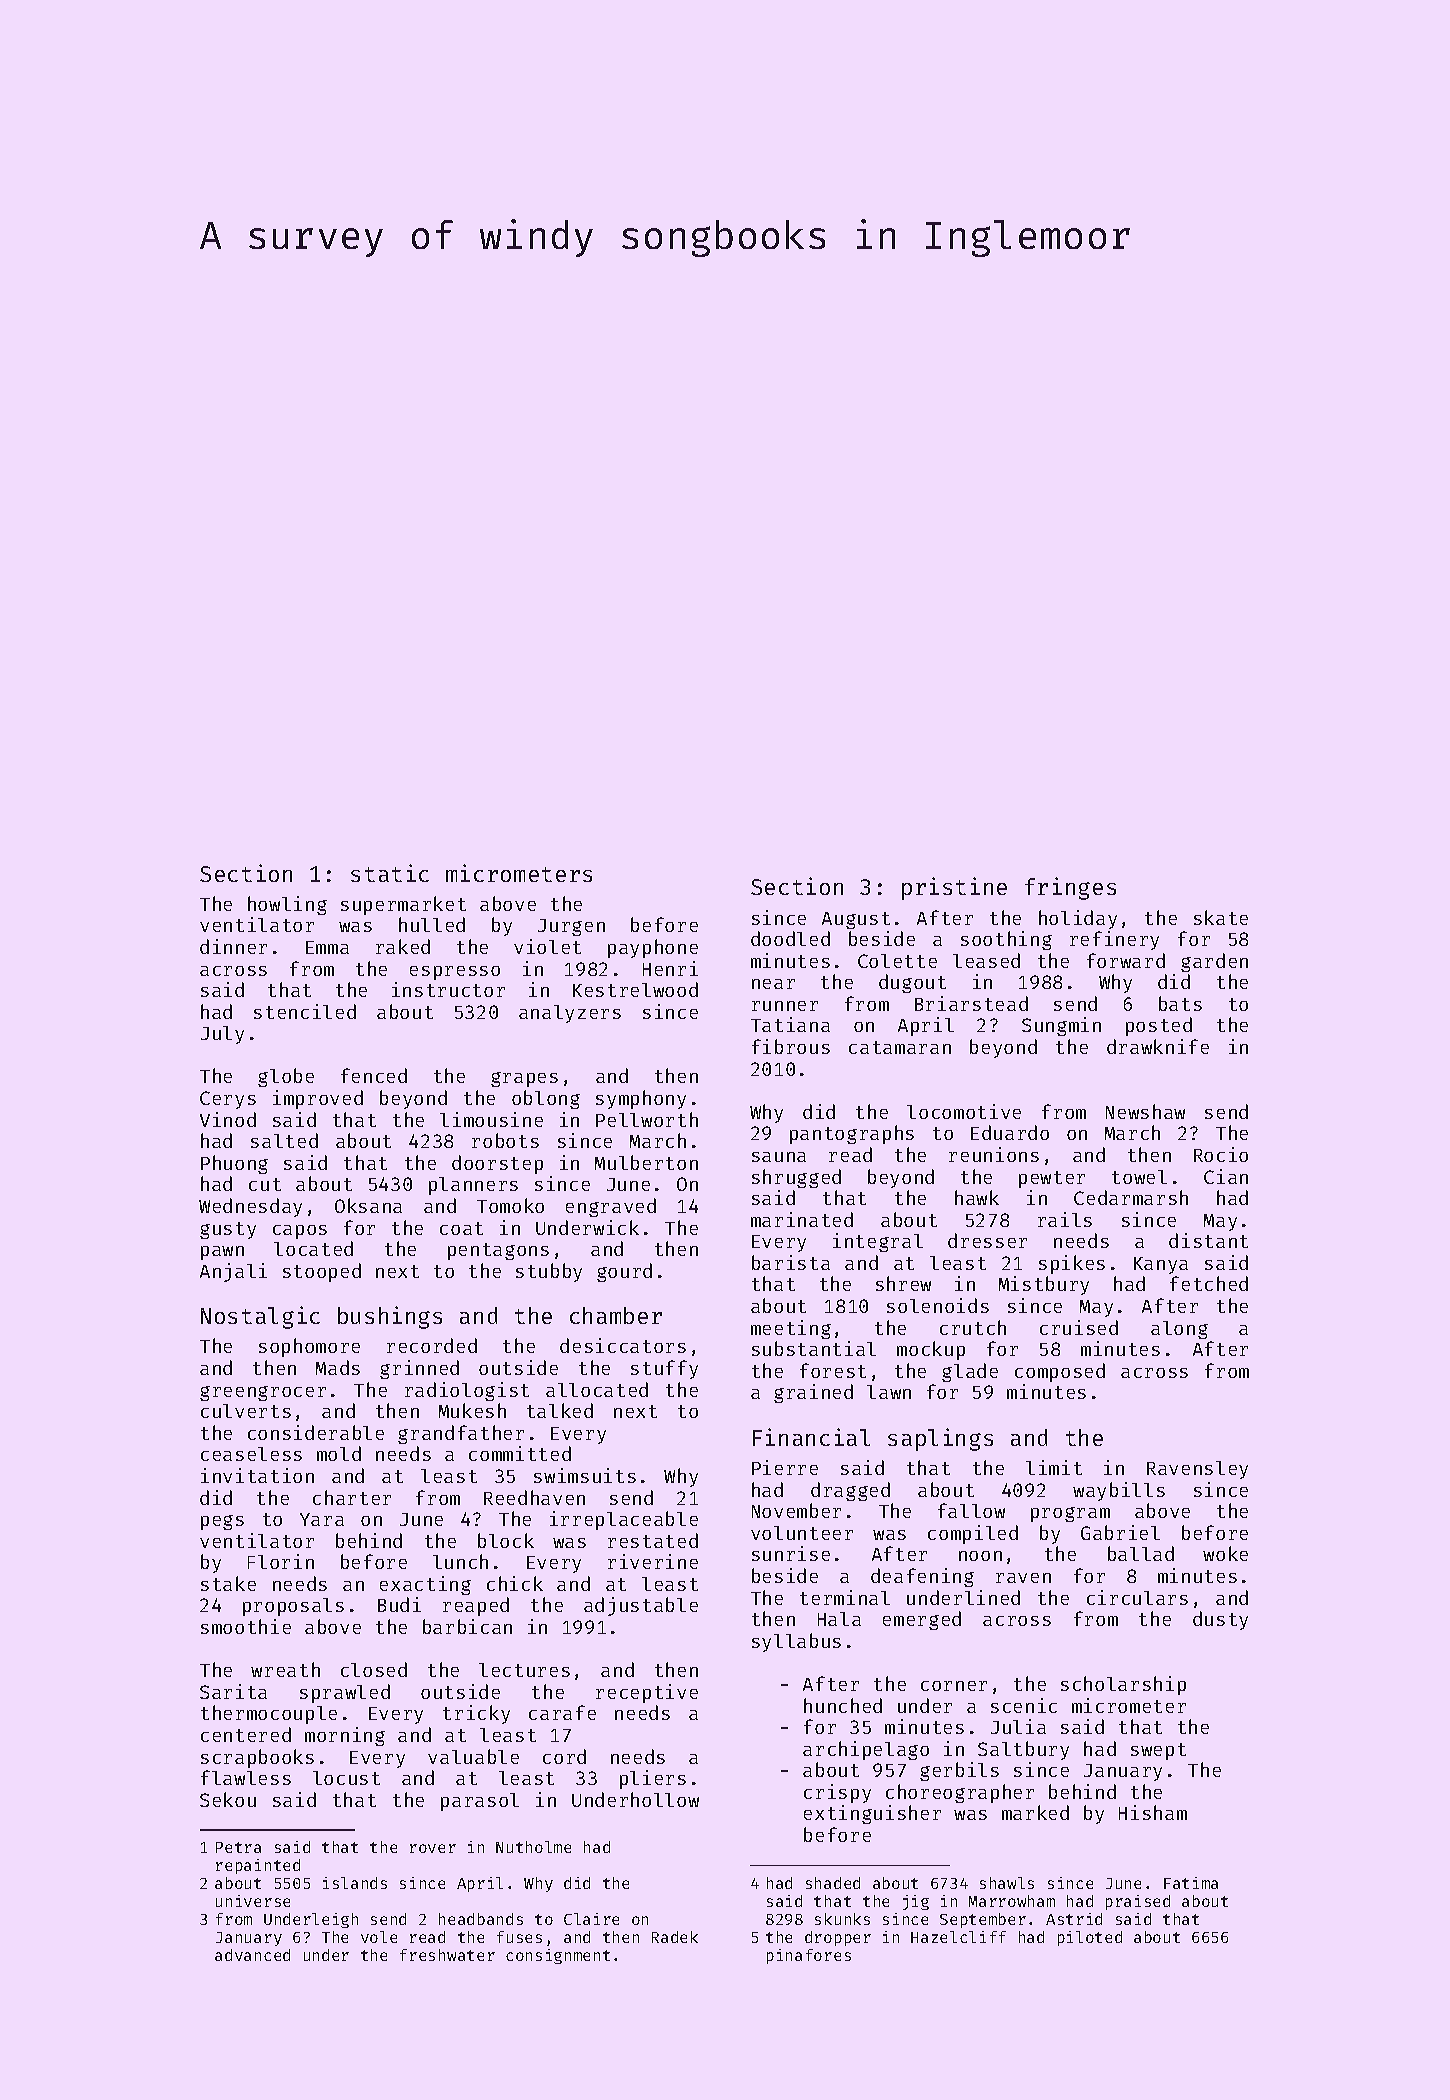 The image size is (1450, 2100). Describe the element at coordinates (845, 1597) in the document. I see `terminal` at that location.
